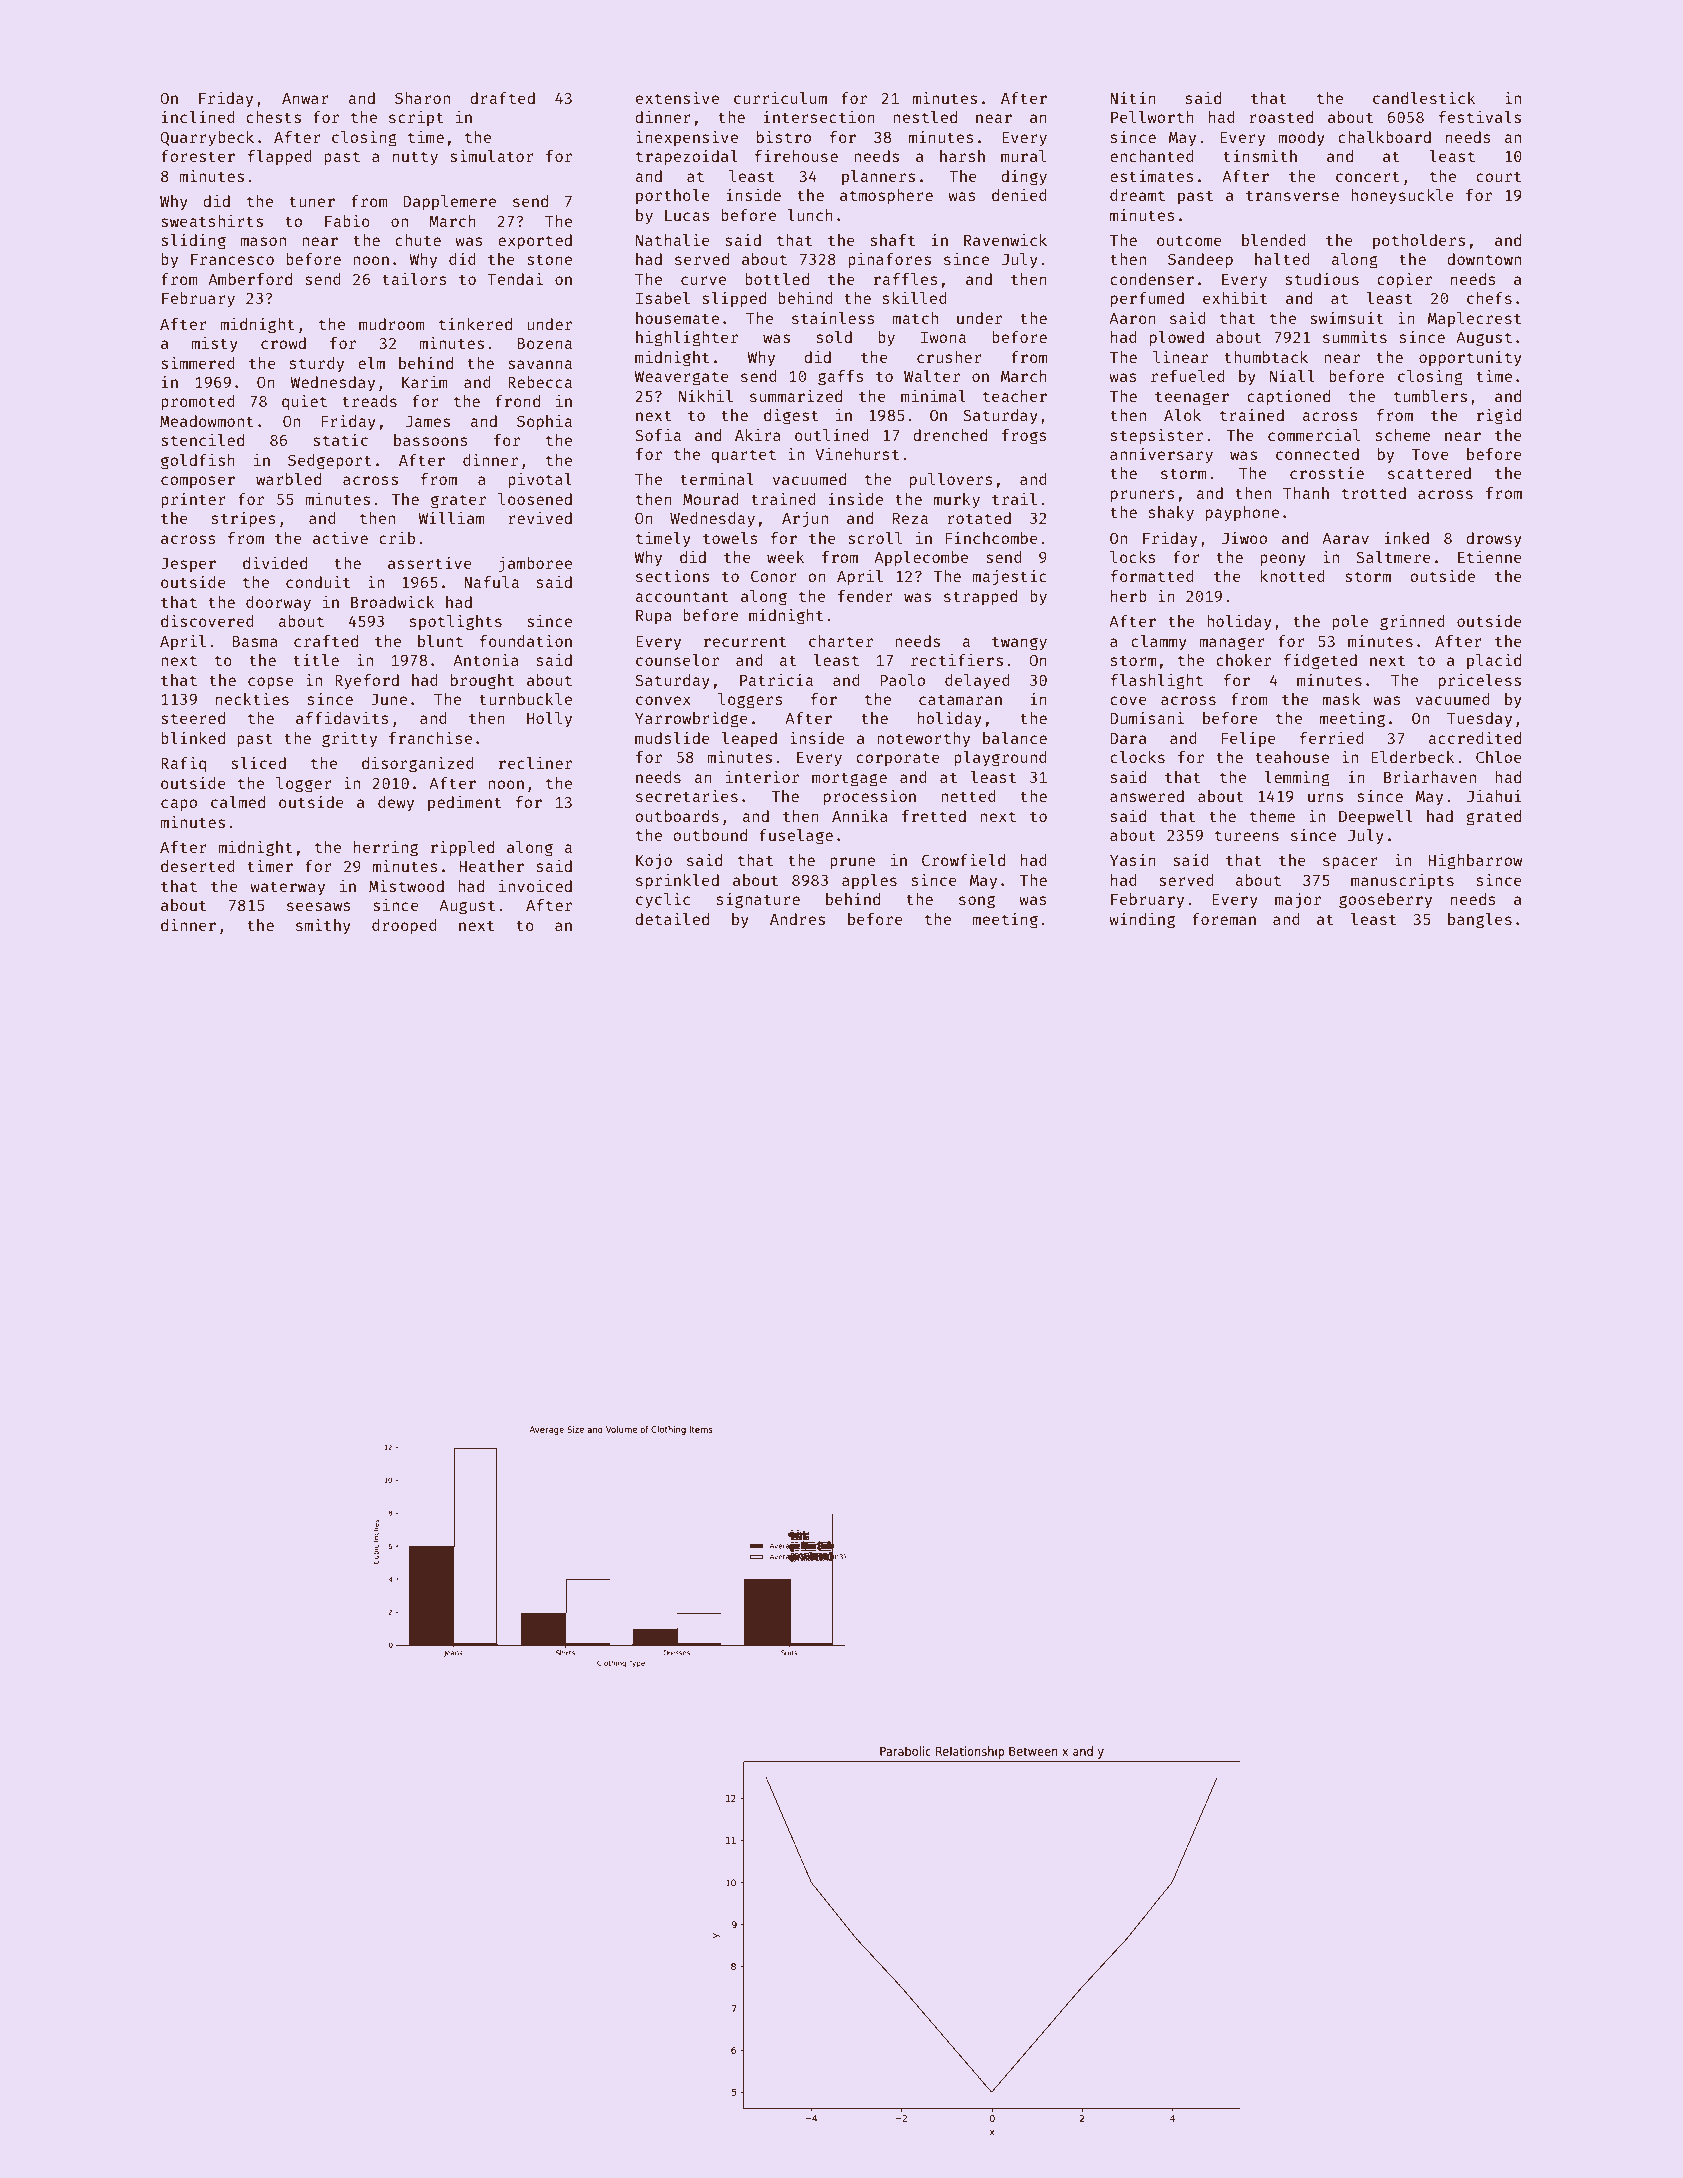 This image has height=2178, width=1683. Describe the element at coordinates (833, 317) in the image. I see `stainless` at that location.
